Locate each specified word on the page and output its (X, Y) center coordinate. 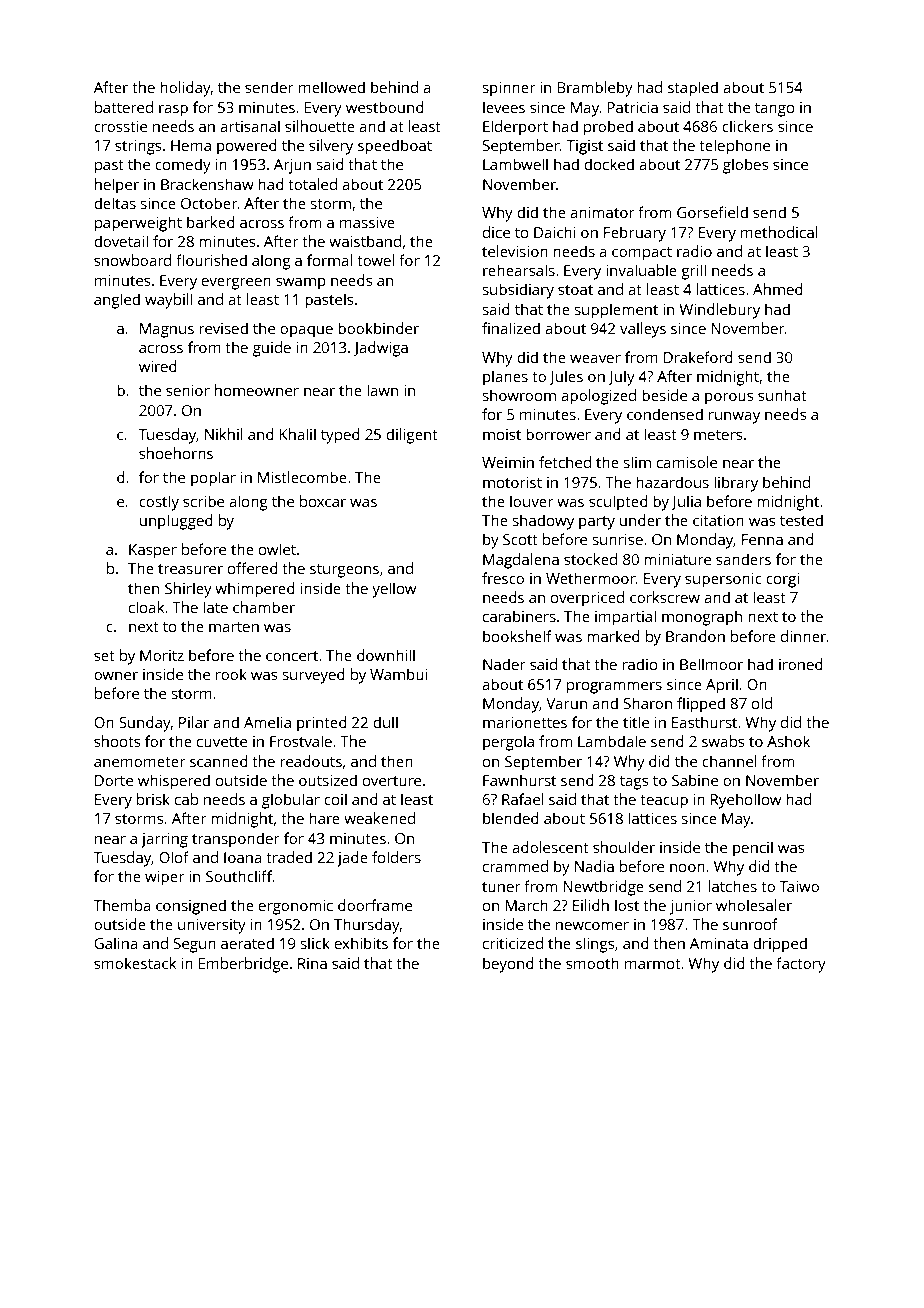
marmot (653, 964)
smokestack (135, 963)
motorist (512, 482)
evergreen (236, 284)
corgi (782, 580)
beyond (508, 965)
